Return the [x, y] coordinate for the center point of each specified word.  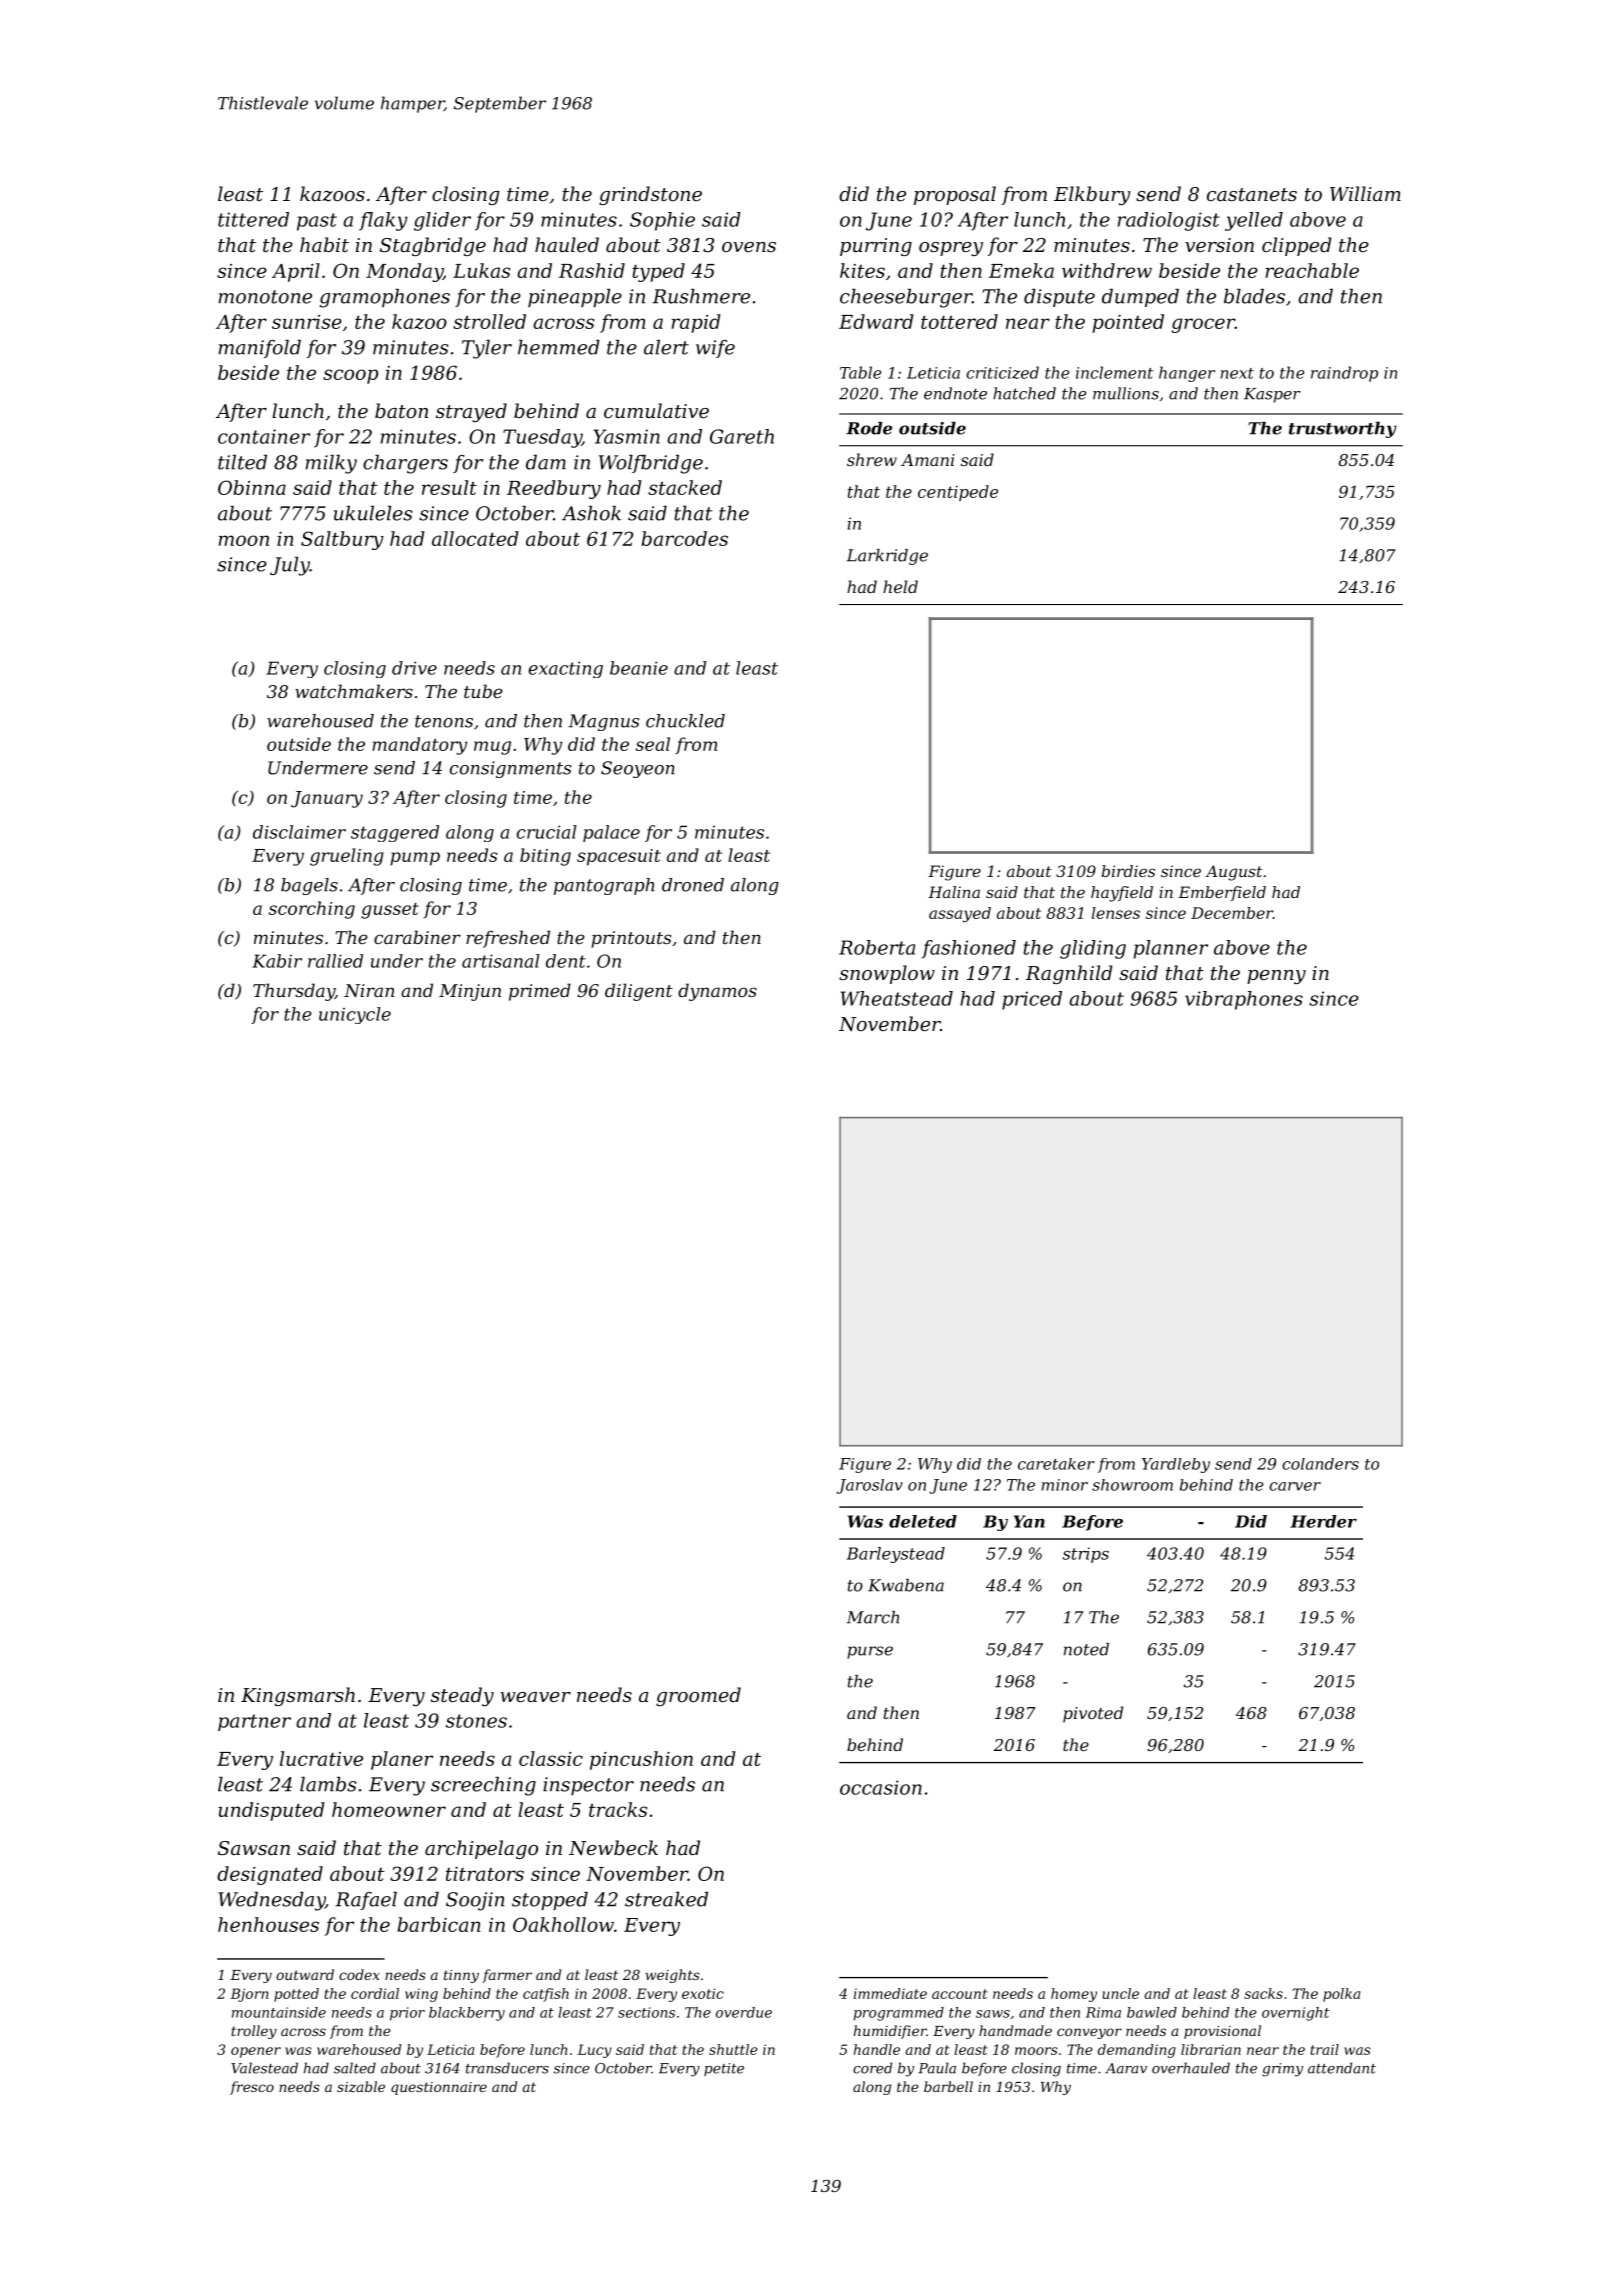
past [317, 222]
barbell [948, 2086]
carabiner [417, 937]
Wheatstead [896, 998]
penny [1276, 977]
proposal [955, 195]
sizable [361, 2086]
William [1365, 193]
